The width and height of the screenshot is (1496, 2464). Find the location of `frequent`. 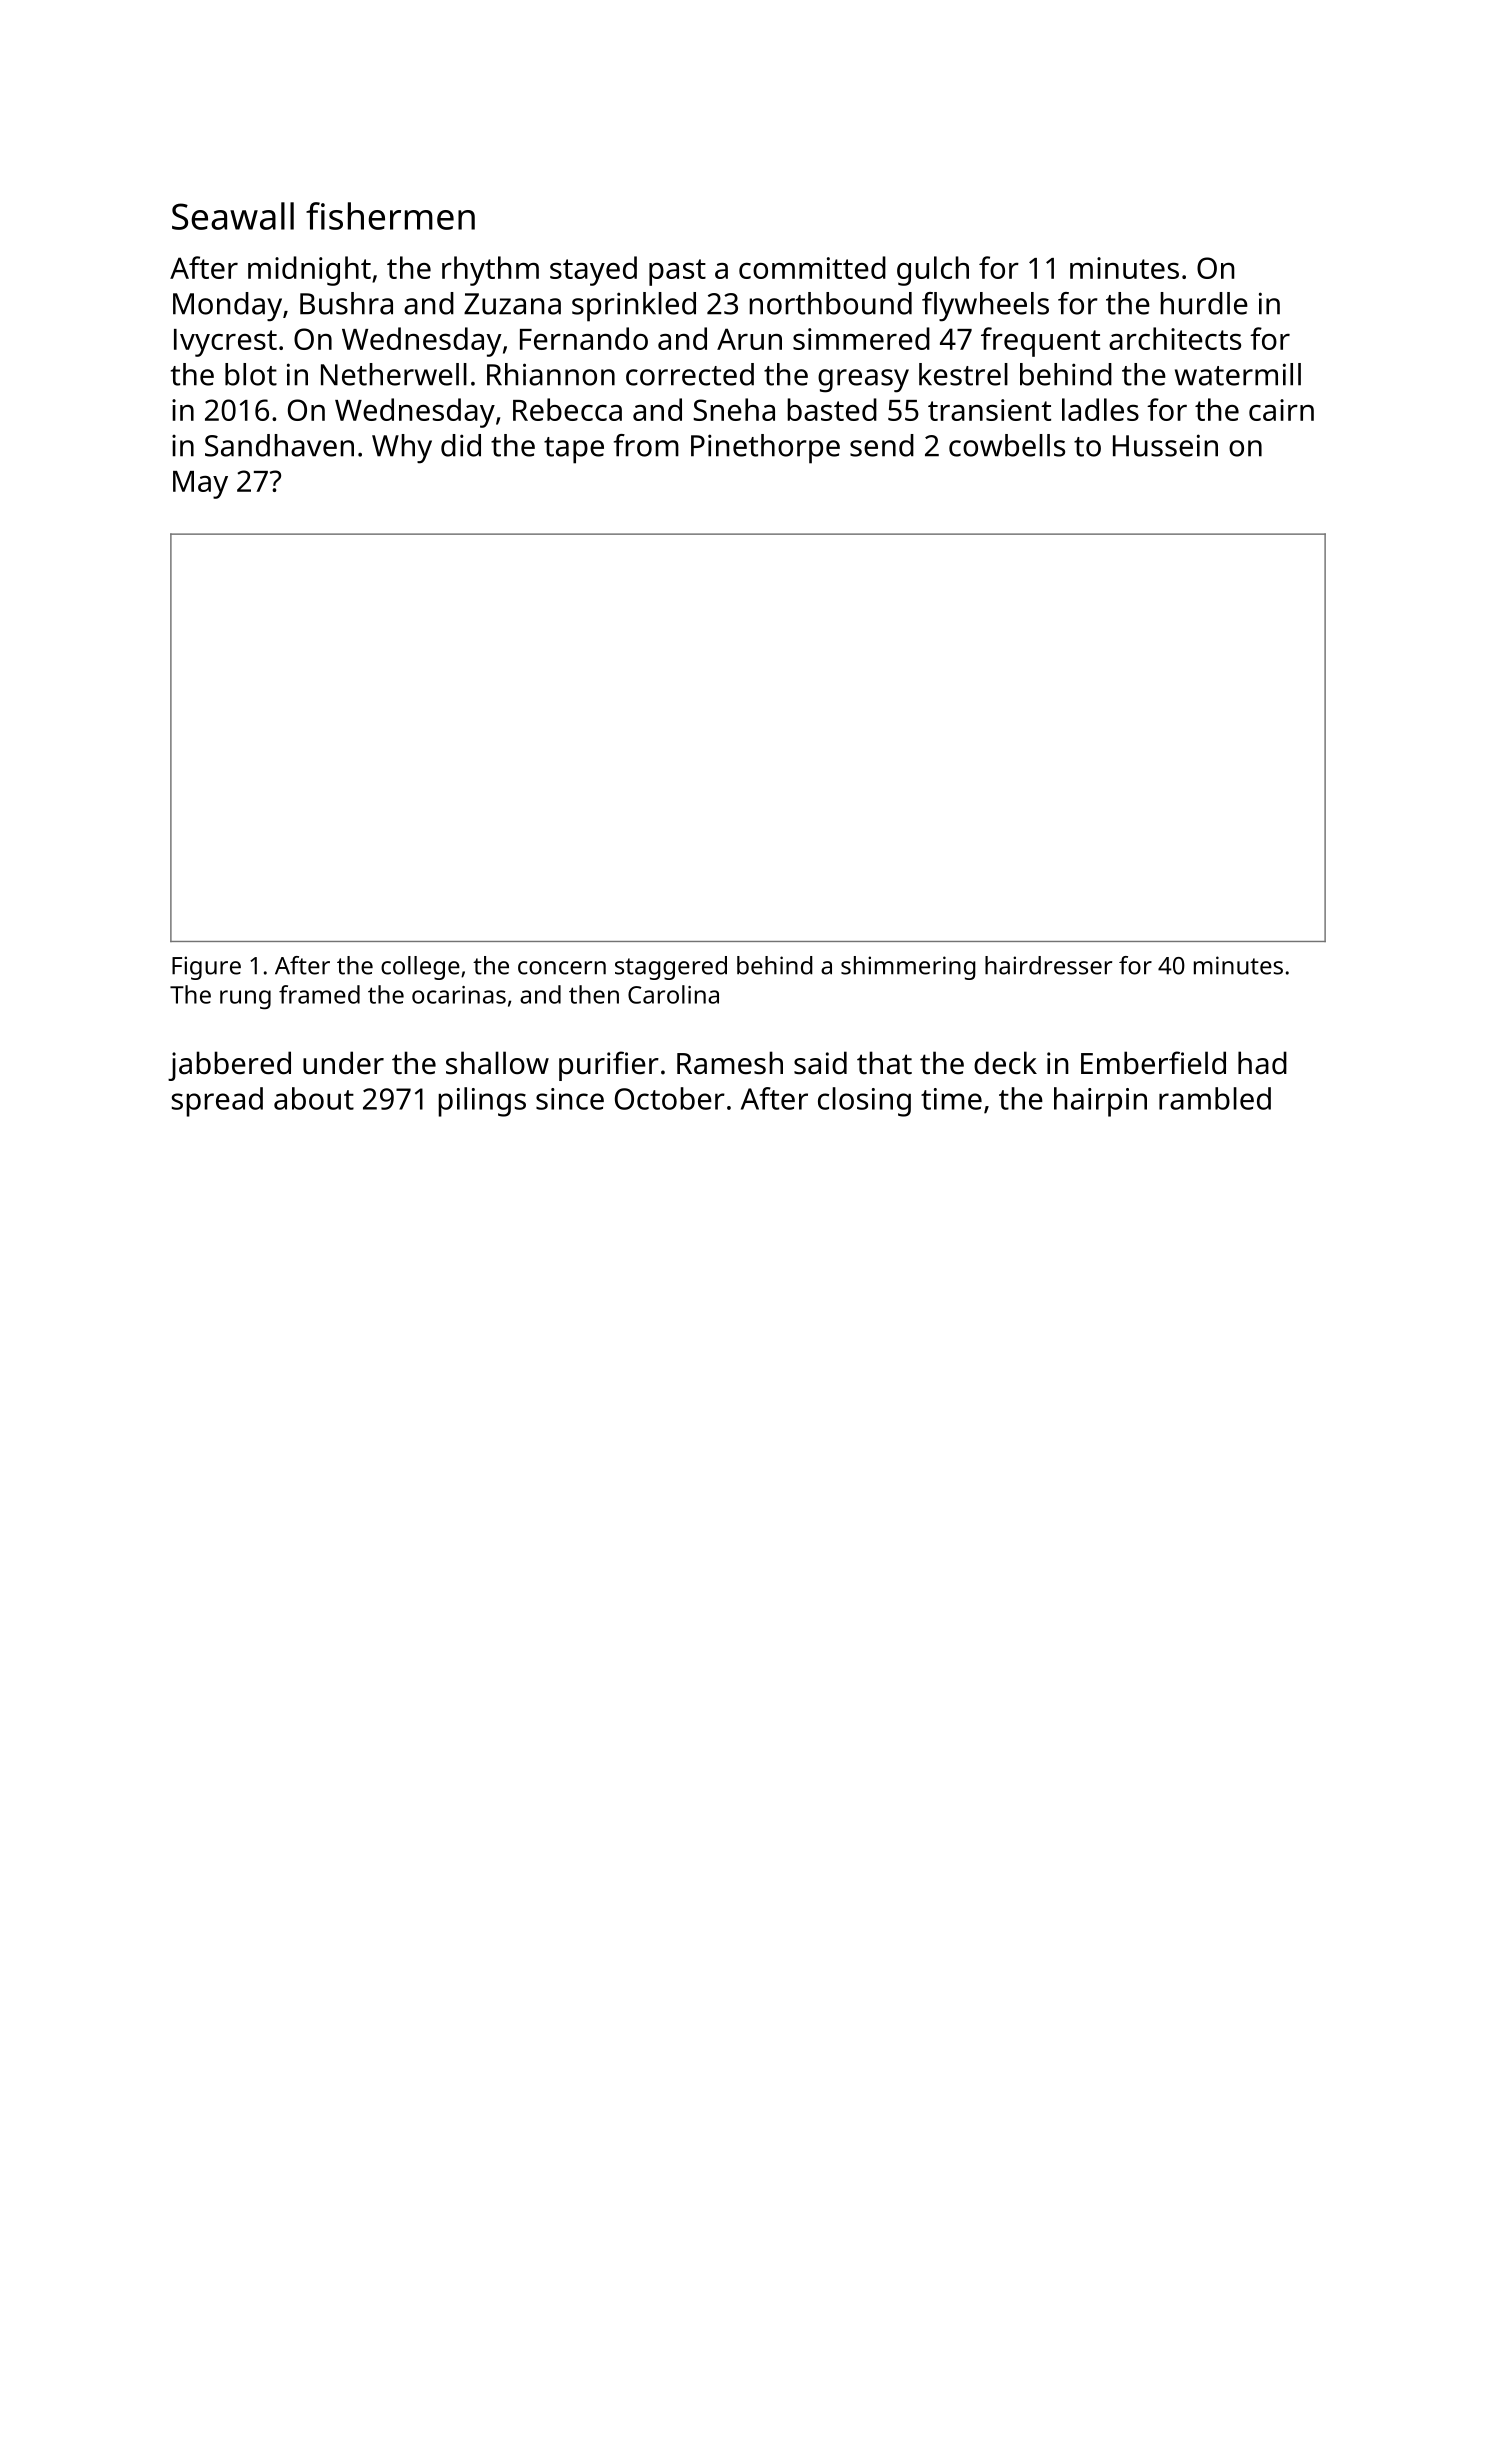

frequent is located at coordinates (1040, 342).
